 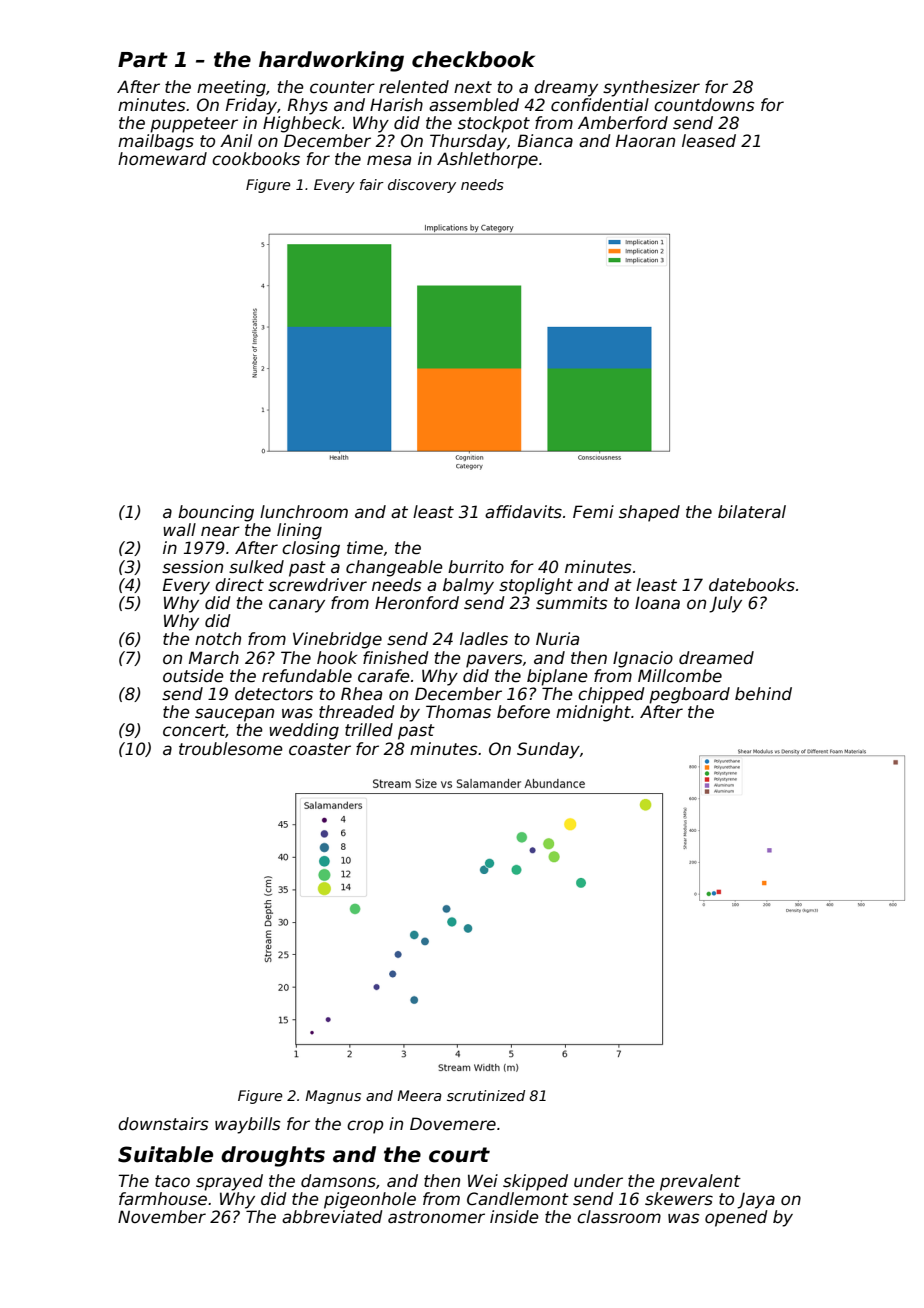 I want to click on behind, so click(x=763, y=694).
